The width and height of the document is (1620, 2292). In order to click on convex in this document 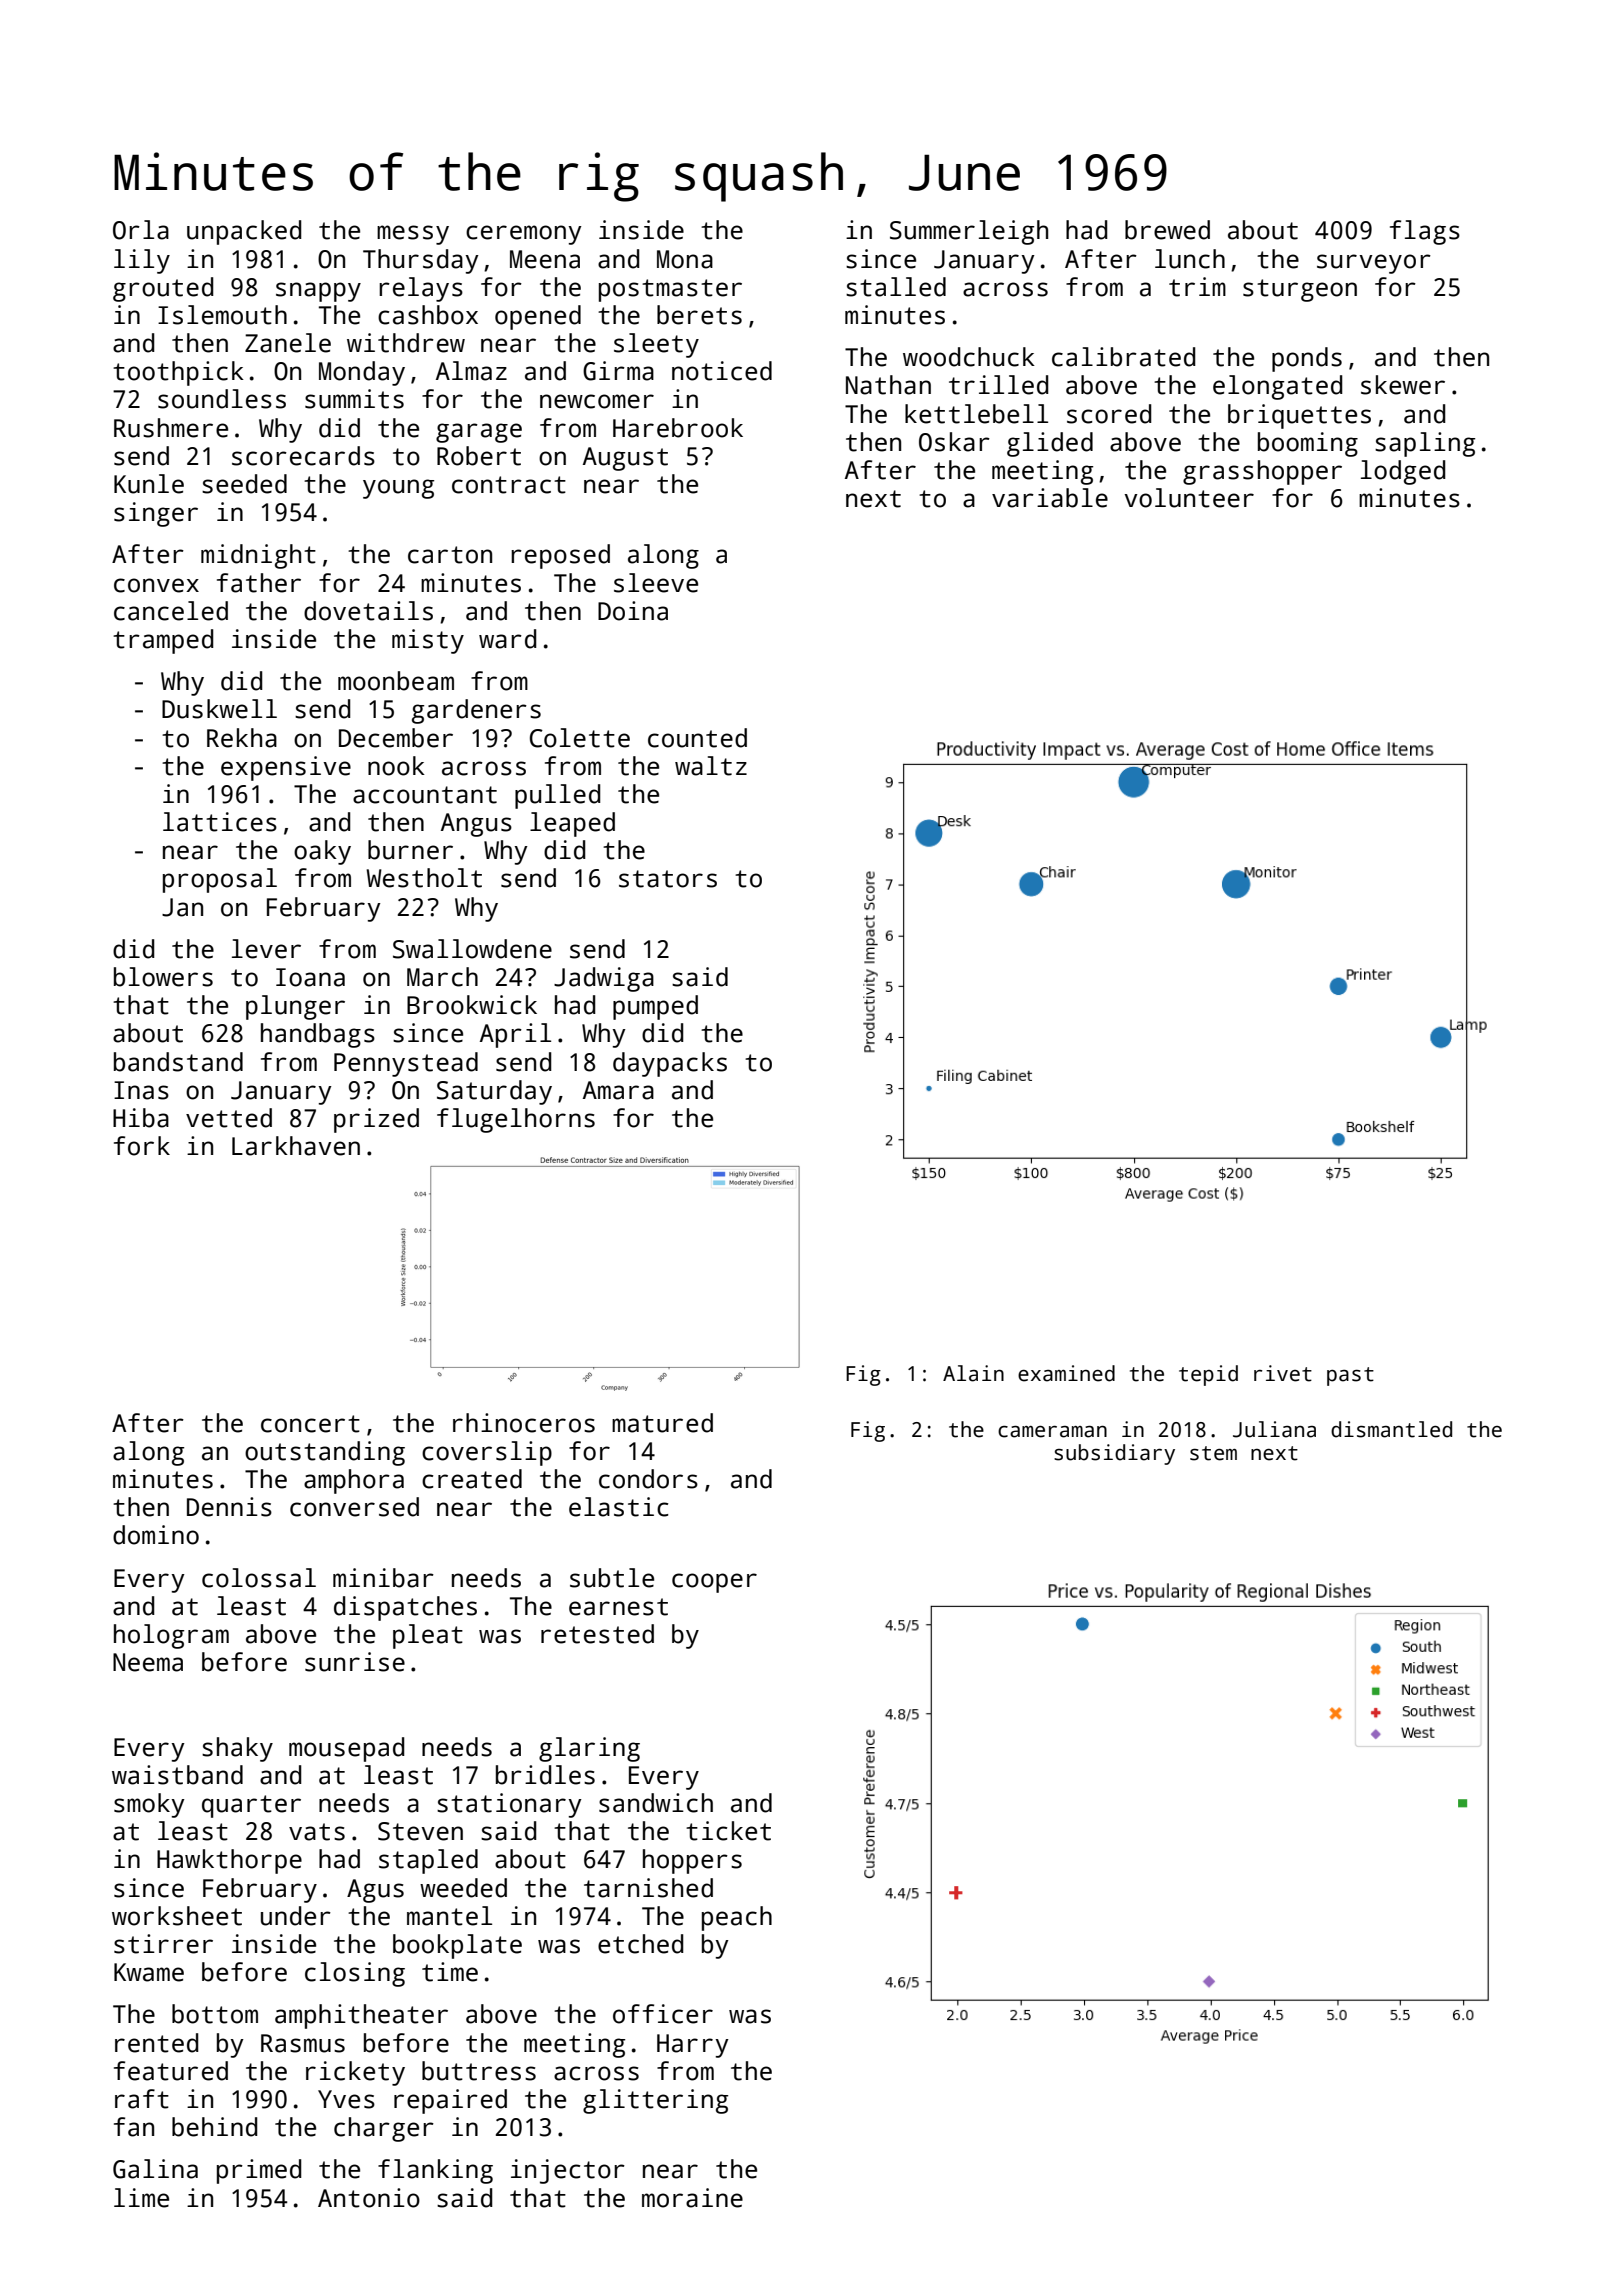, I will do `click(156, 585)`.
